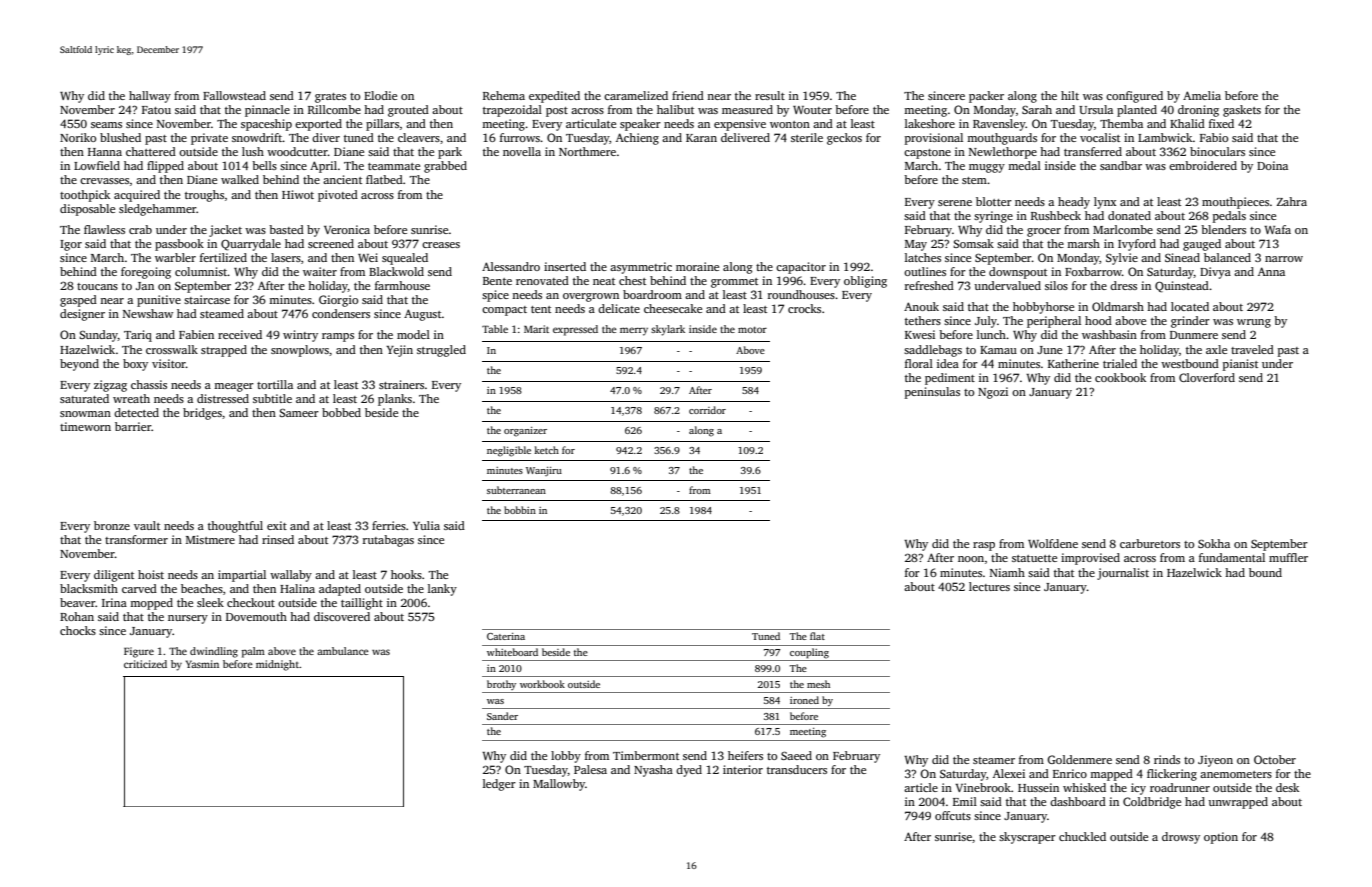 The height and width of the document is (887, 1372). What do you see at coordinates (1027, 838) in the document?
I see `skyscraper` at bounding box center [1027, 838].
